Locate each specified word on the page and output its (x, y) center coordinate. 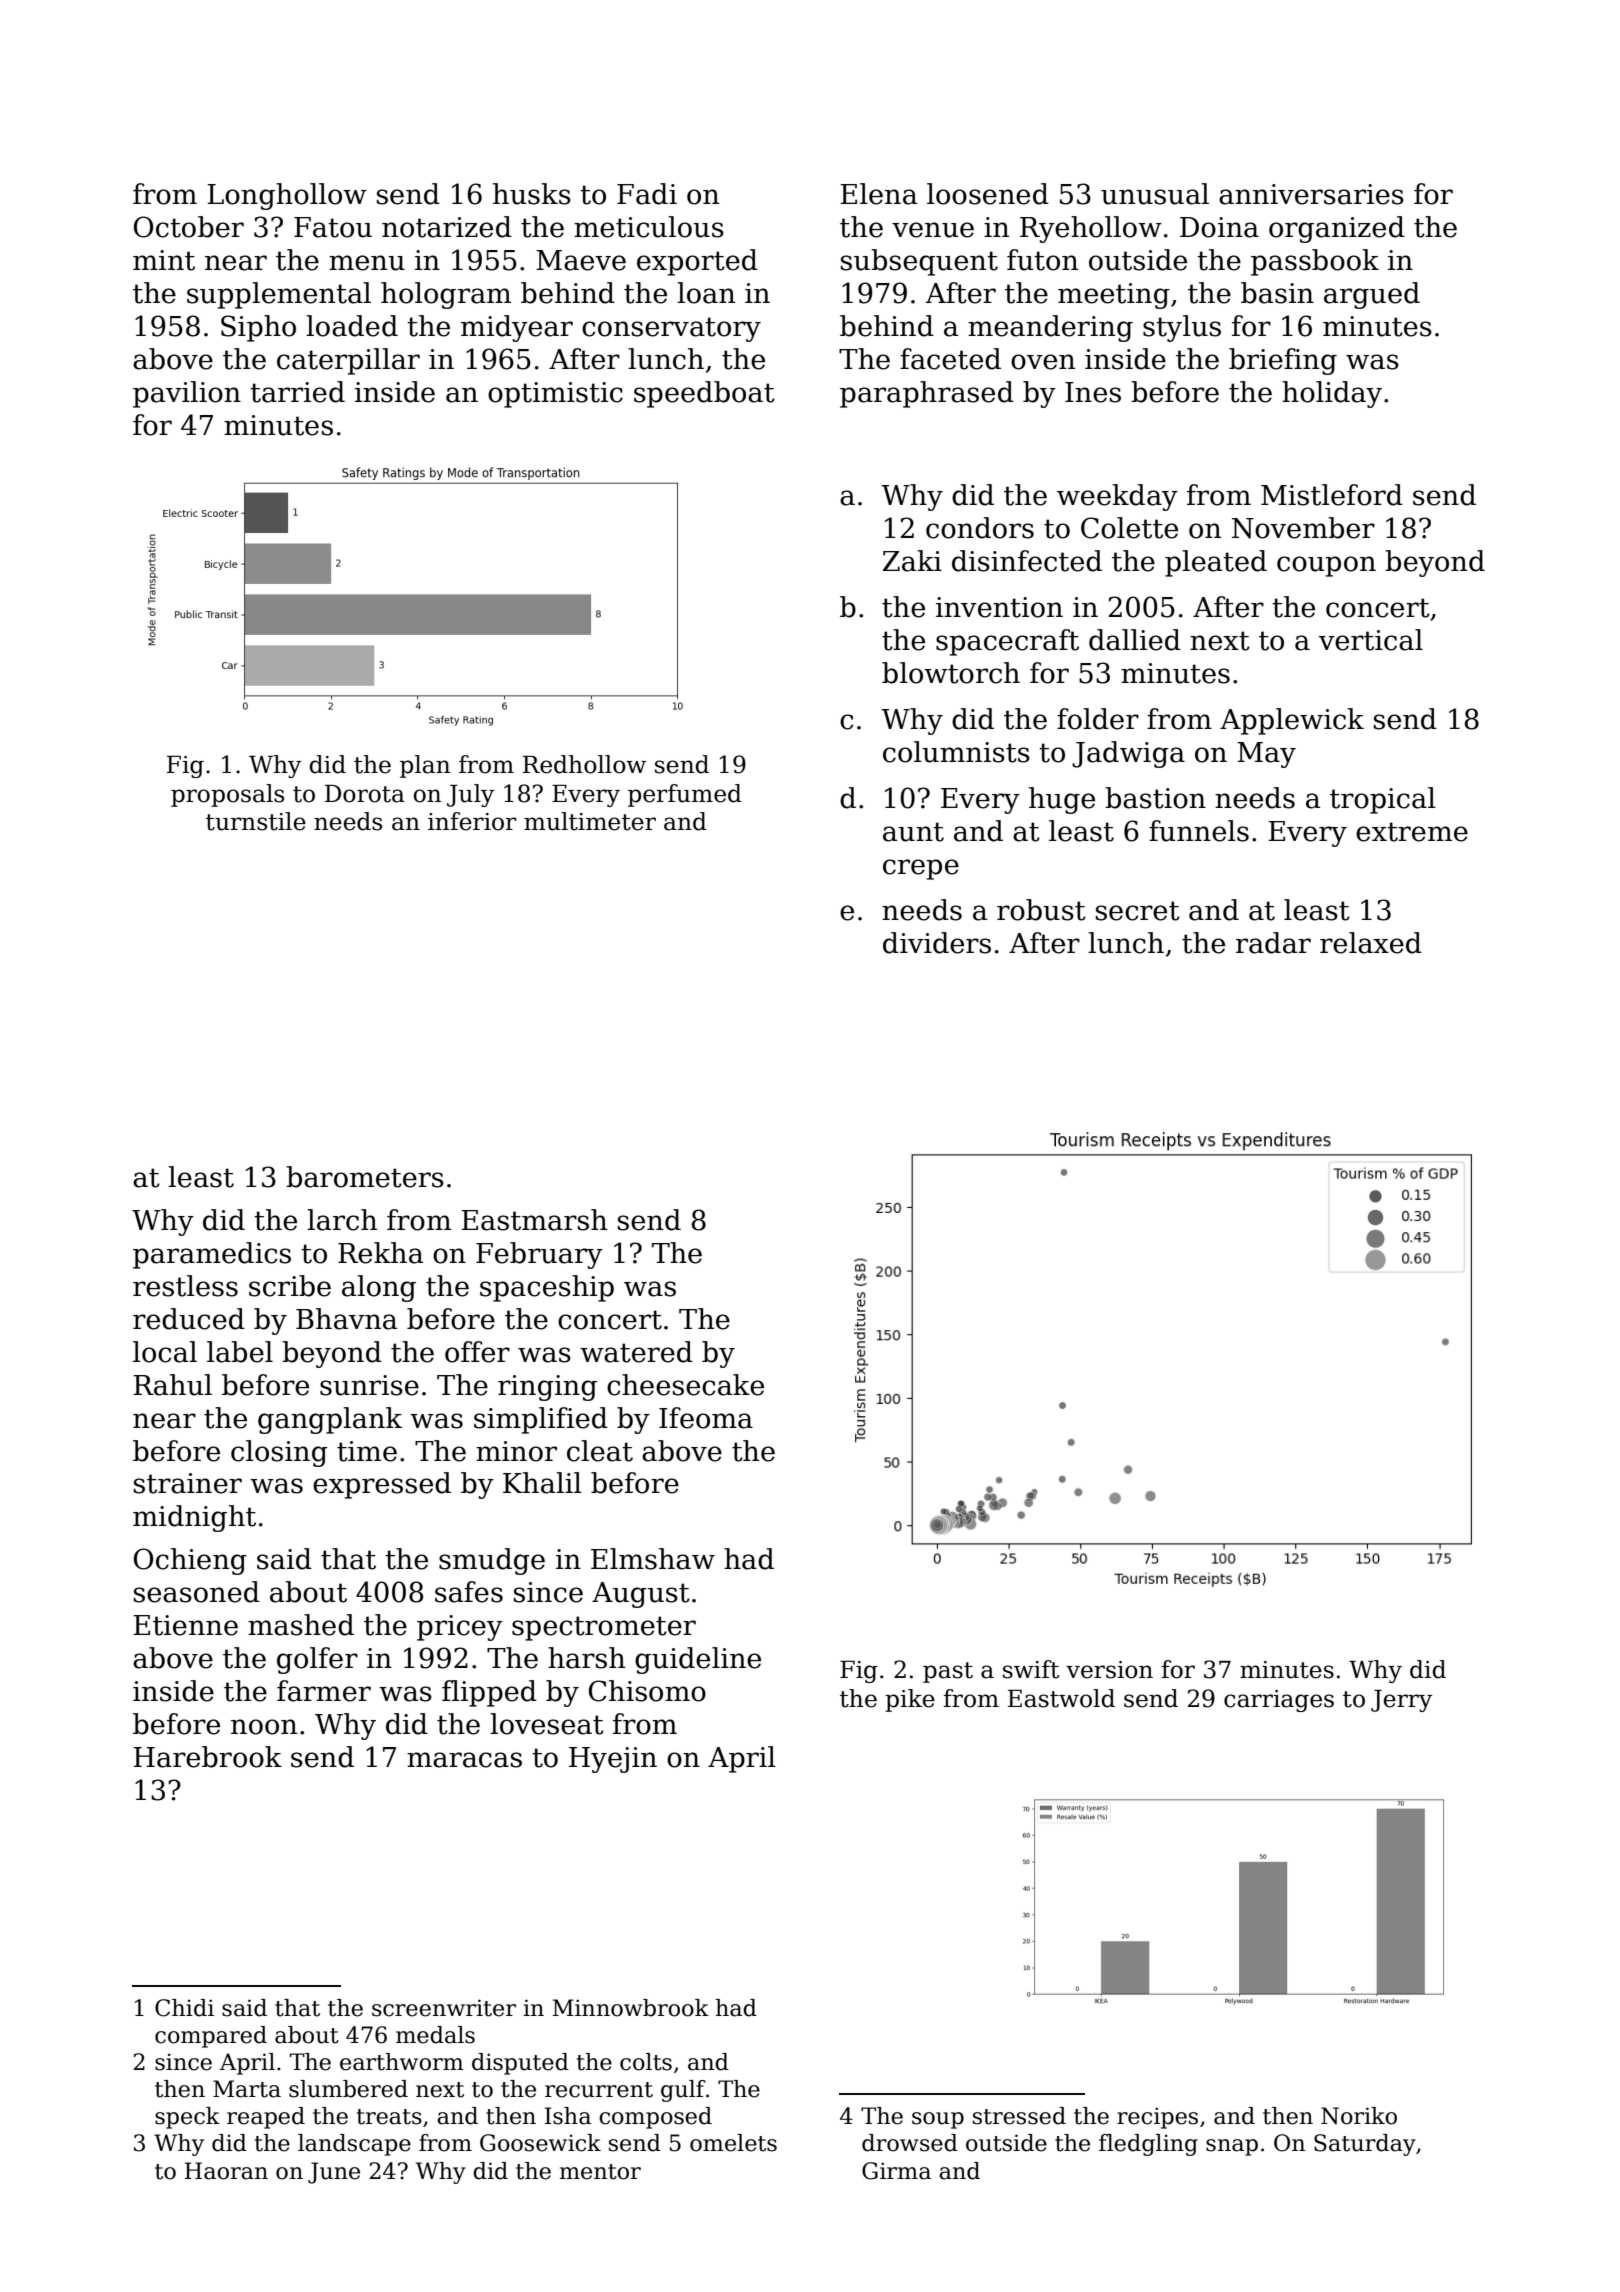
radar (1273, 943)
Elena (878, 194)
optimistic (555, 395)
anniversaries (1311, 194)
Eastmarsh (534, 1220)
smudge (492, 1561)
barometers (365, 1177)
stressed (1019, 2116)
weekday (1117, 497)
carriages (1279, 1701)
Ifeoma (706, 1418)
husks (532, 194)
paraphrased (927, 394)
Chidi (184, 2008)
